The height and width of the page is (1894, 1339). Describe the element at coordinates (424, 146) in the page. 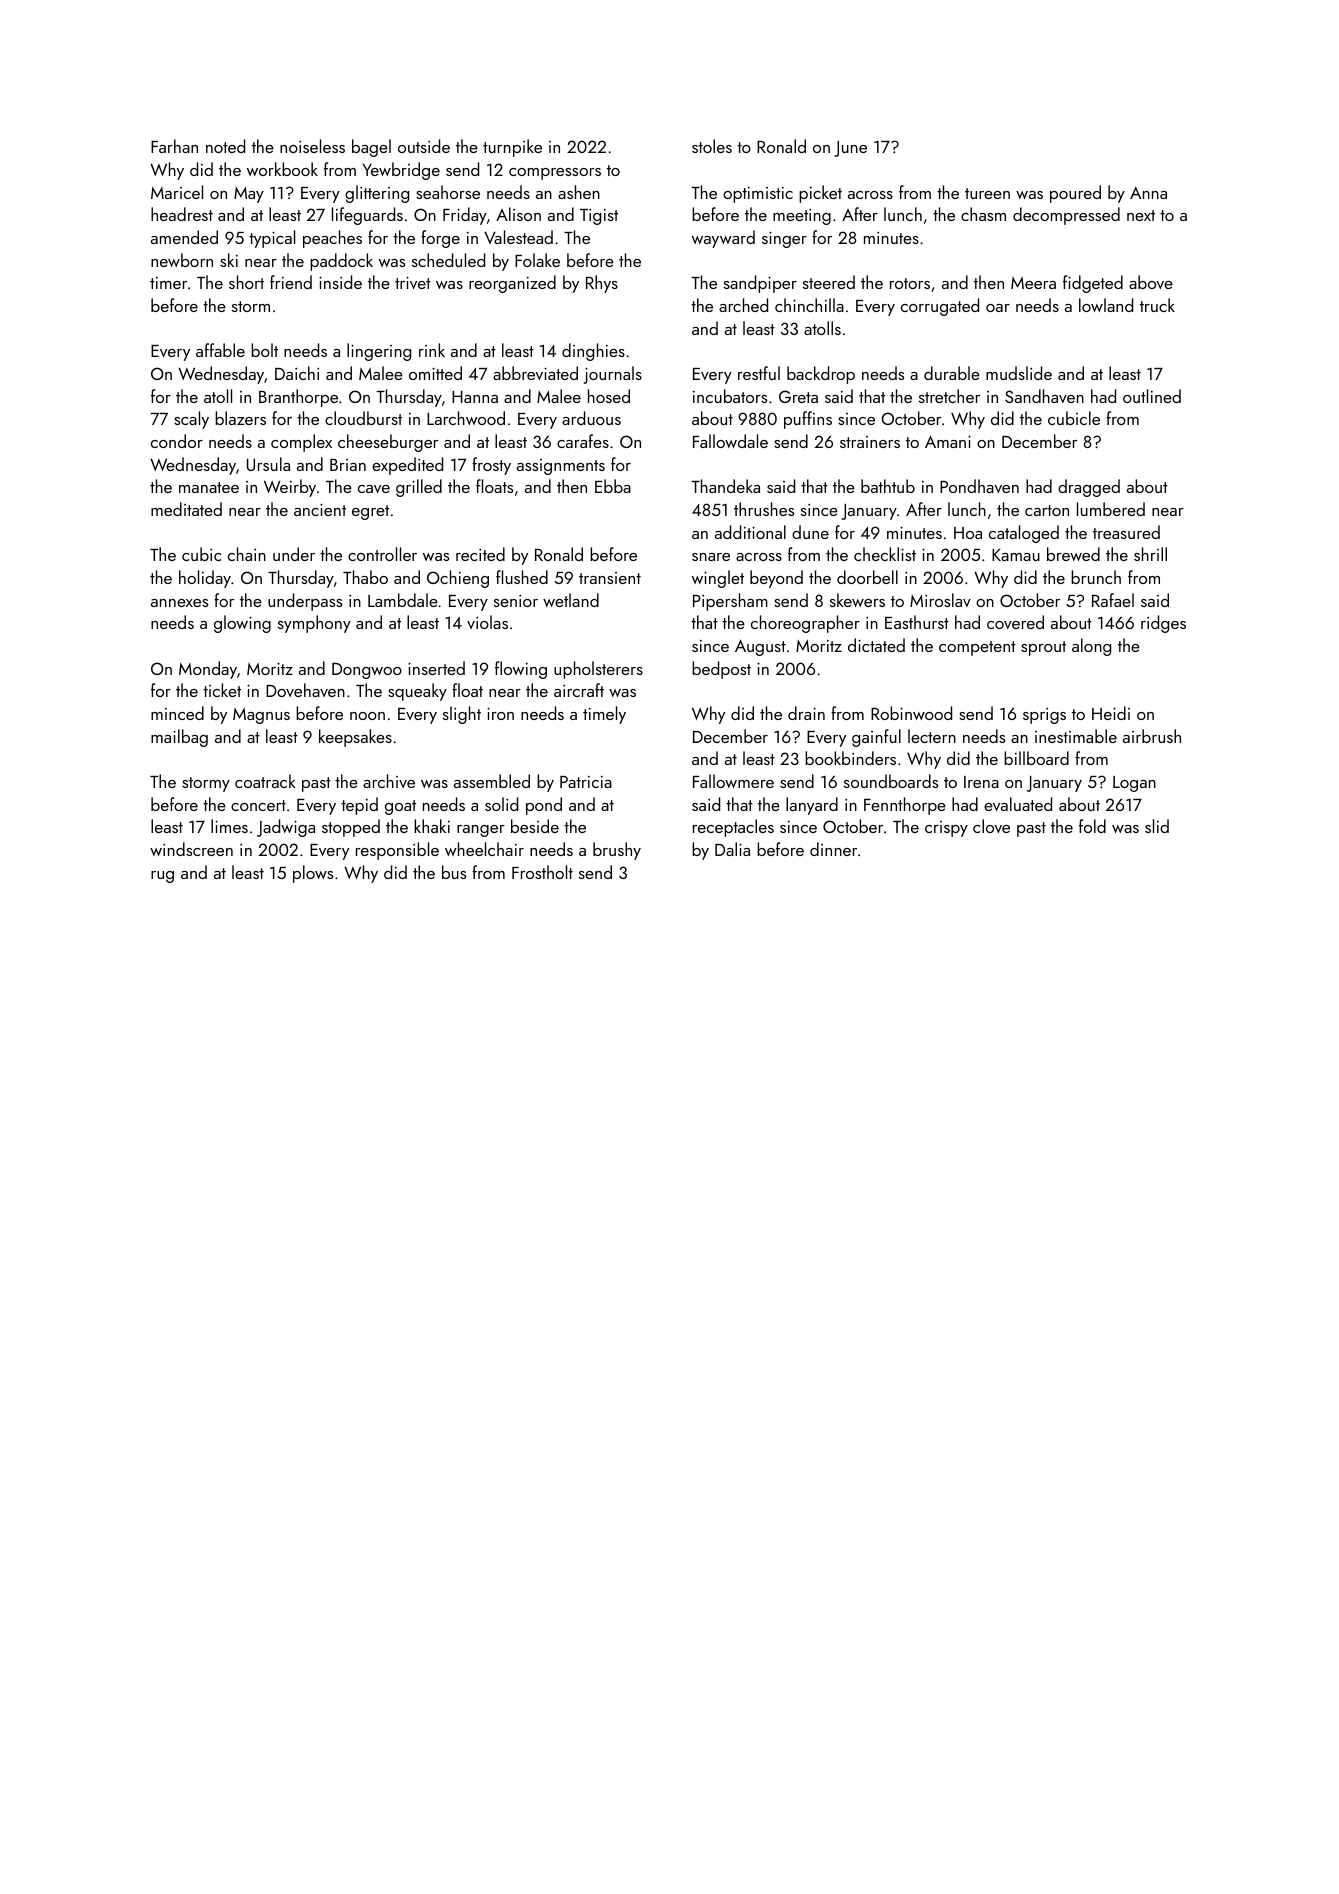

I see `outside` at that location.
